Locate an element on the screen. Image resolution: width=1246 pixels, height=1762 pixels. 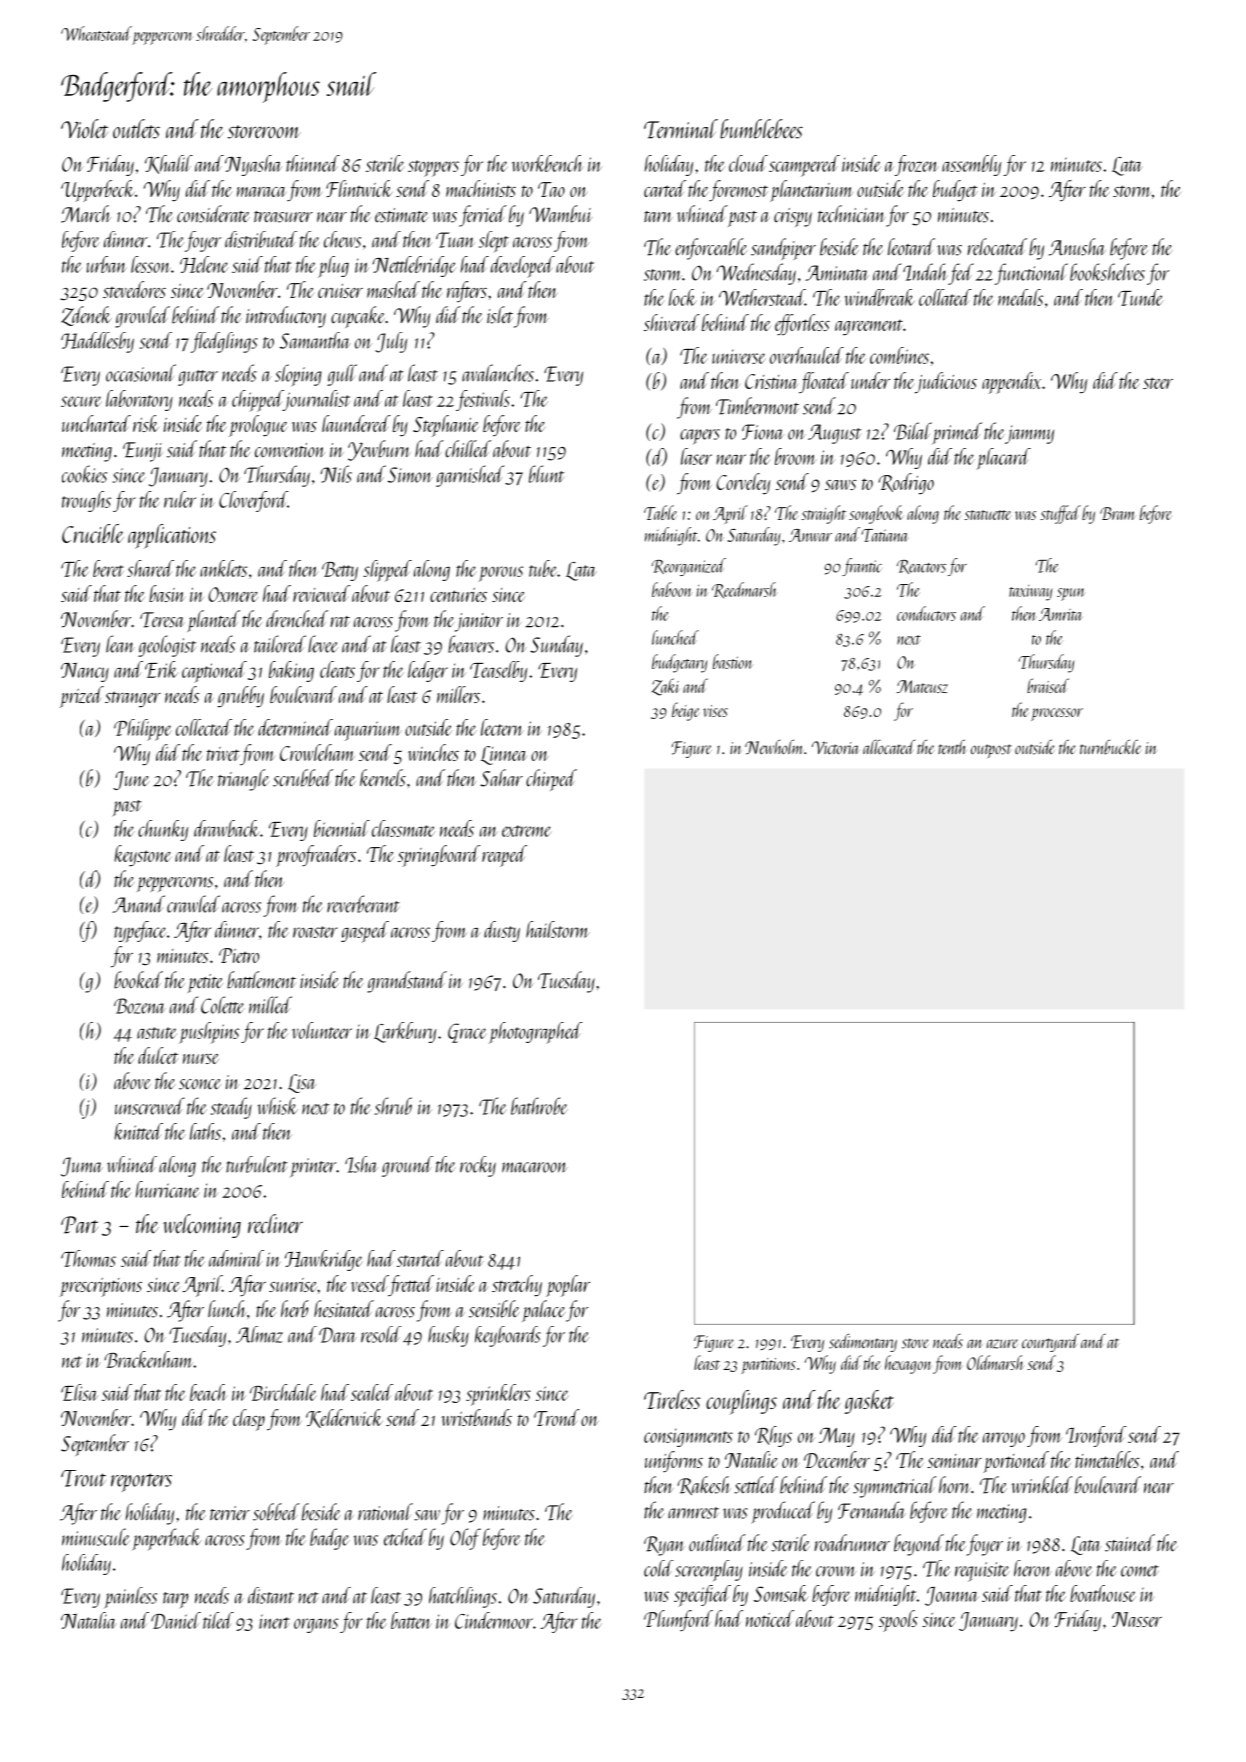
stove is located at coordinates (915, 1343).
